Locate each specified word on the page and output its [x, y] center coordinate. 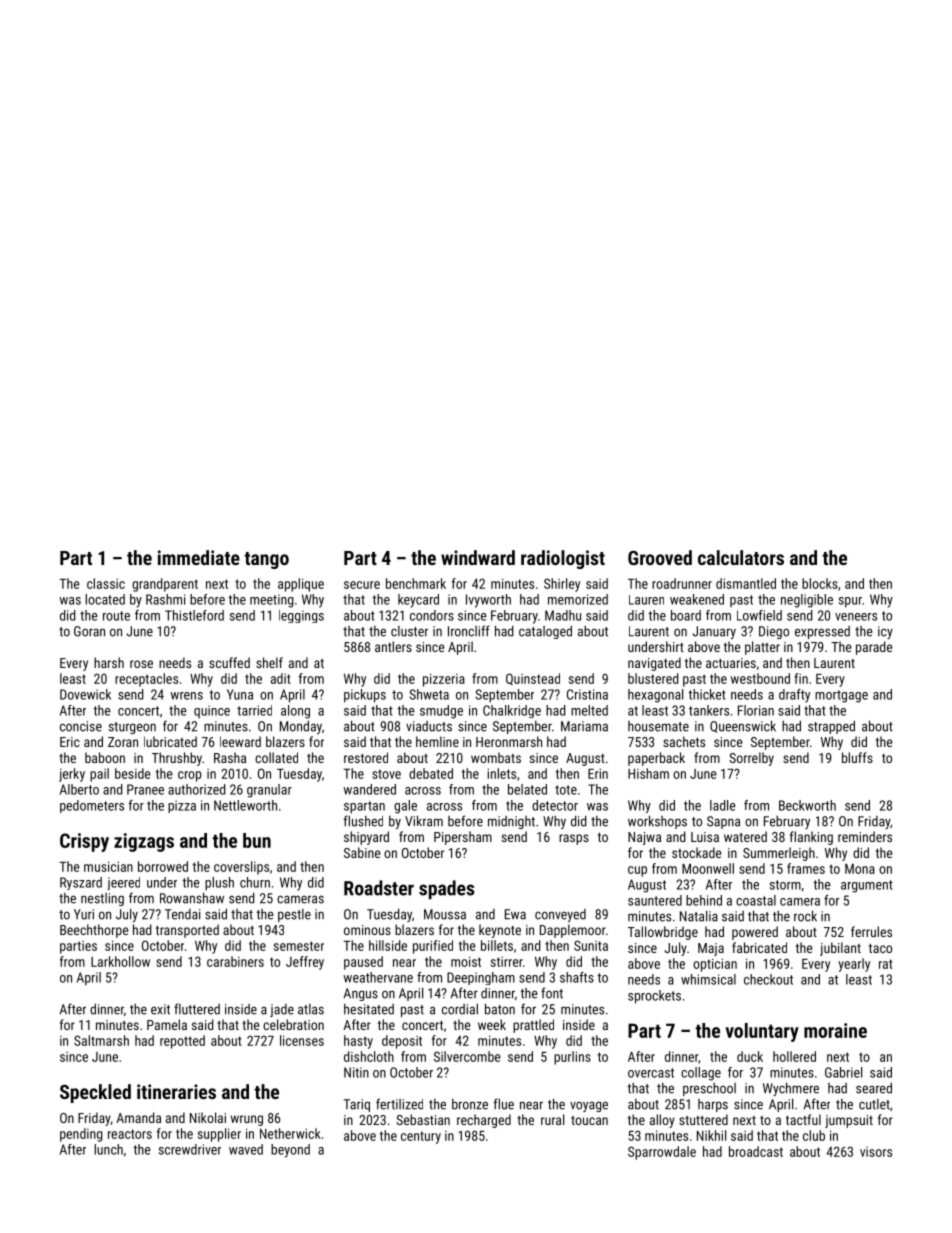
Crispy [84, 842]
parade [874, 648]
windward [478, 557]
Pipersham [463, 838]
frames [806, 868]
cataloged [545, 632]
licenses [302, 1040]
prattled [533, 1026]
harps [713, 1105]
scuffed [229, 662]
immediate [199, 557]
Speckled [95, 1093]
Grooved [660, 557]
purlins [572, 1058]
